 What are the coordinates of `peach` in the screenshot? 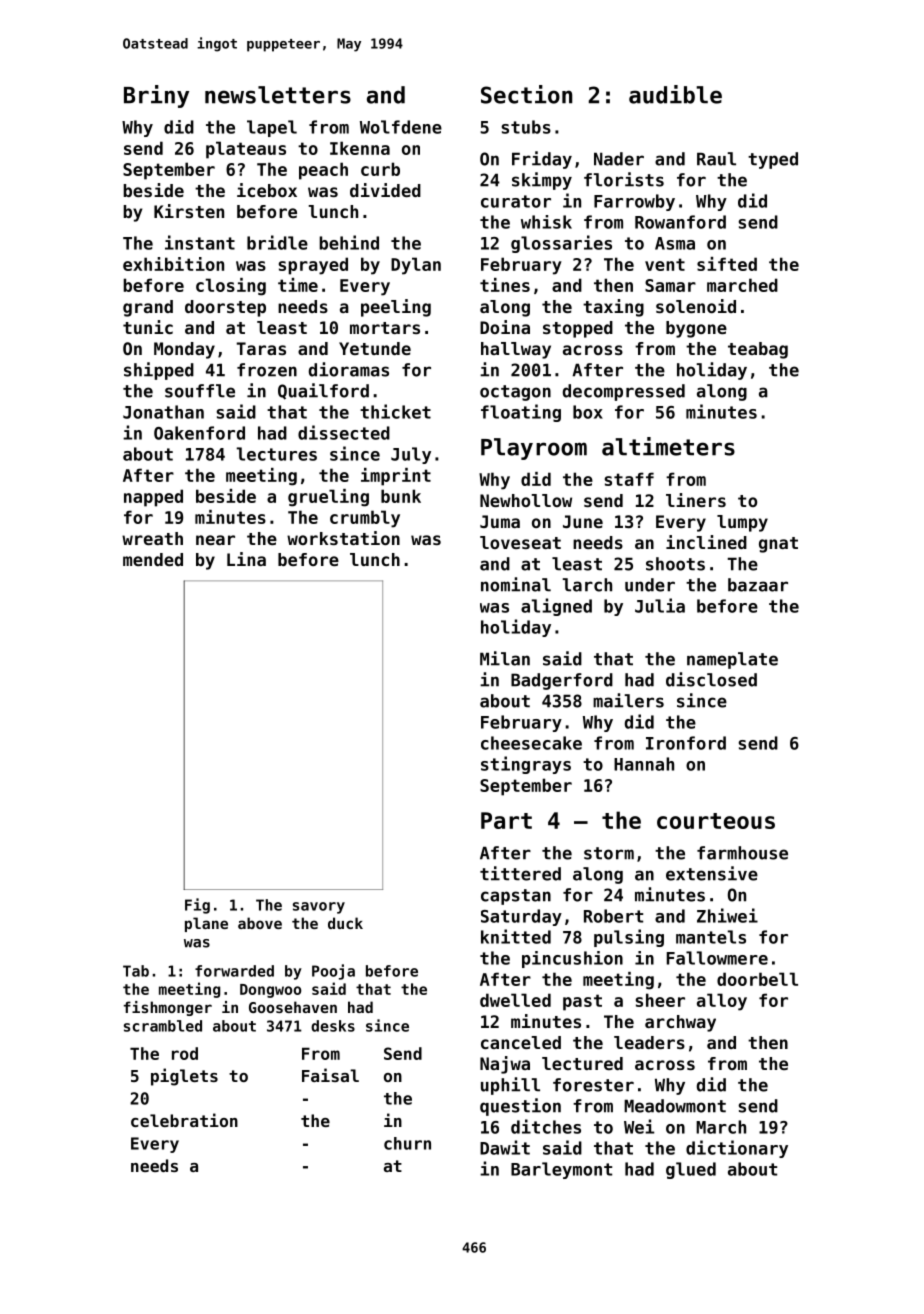 It's located at (323, 171).
